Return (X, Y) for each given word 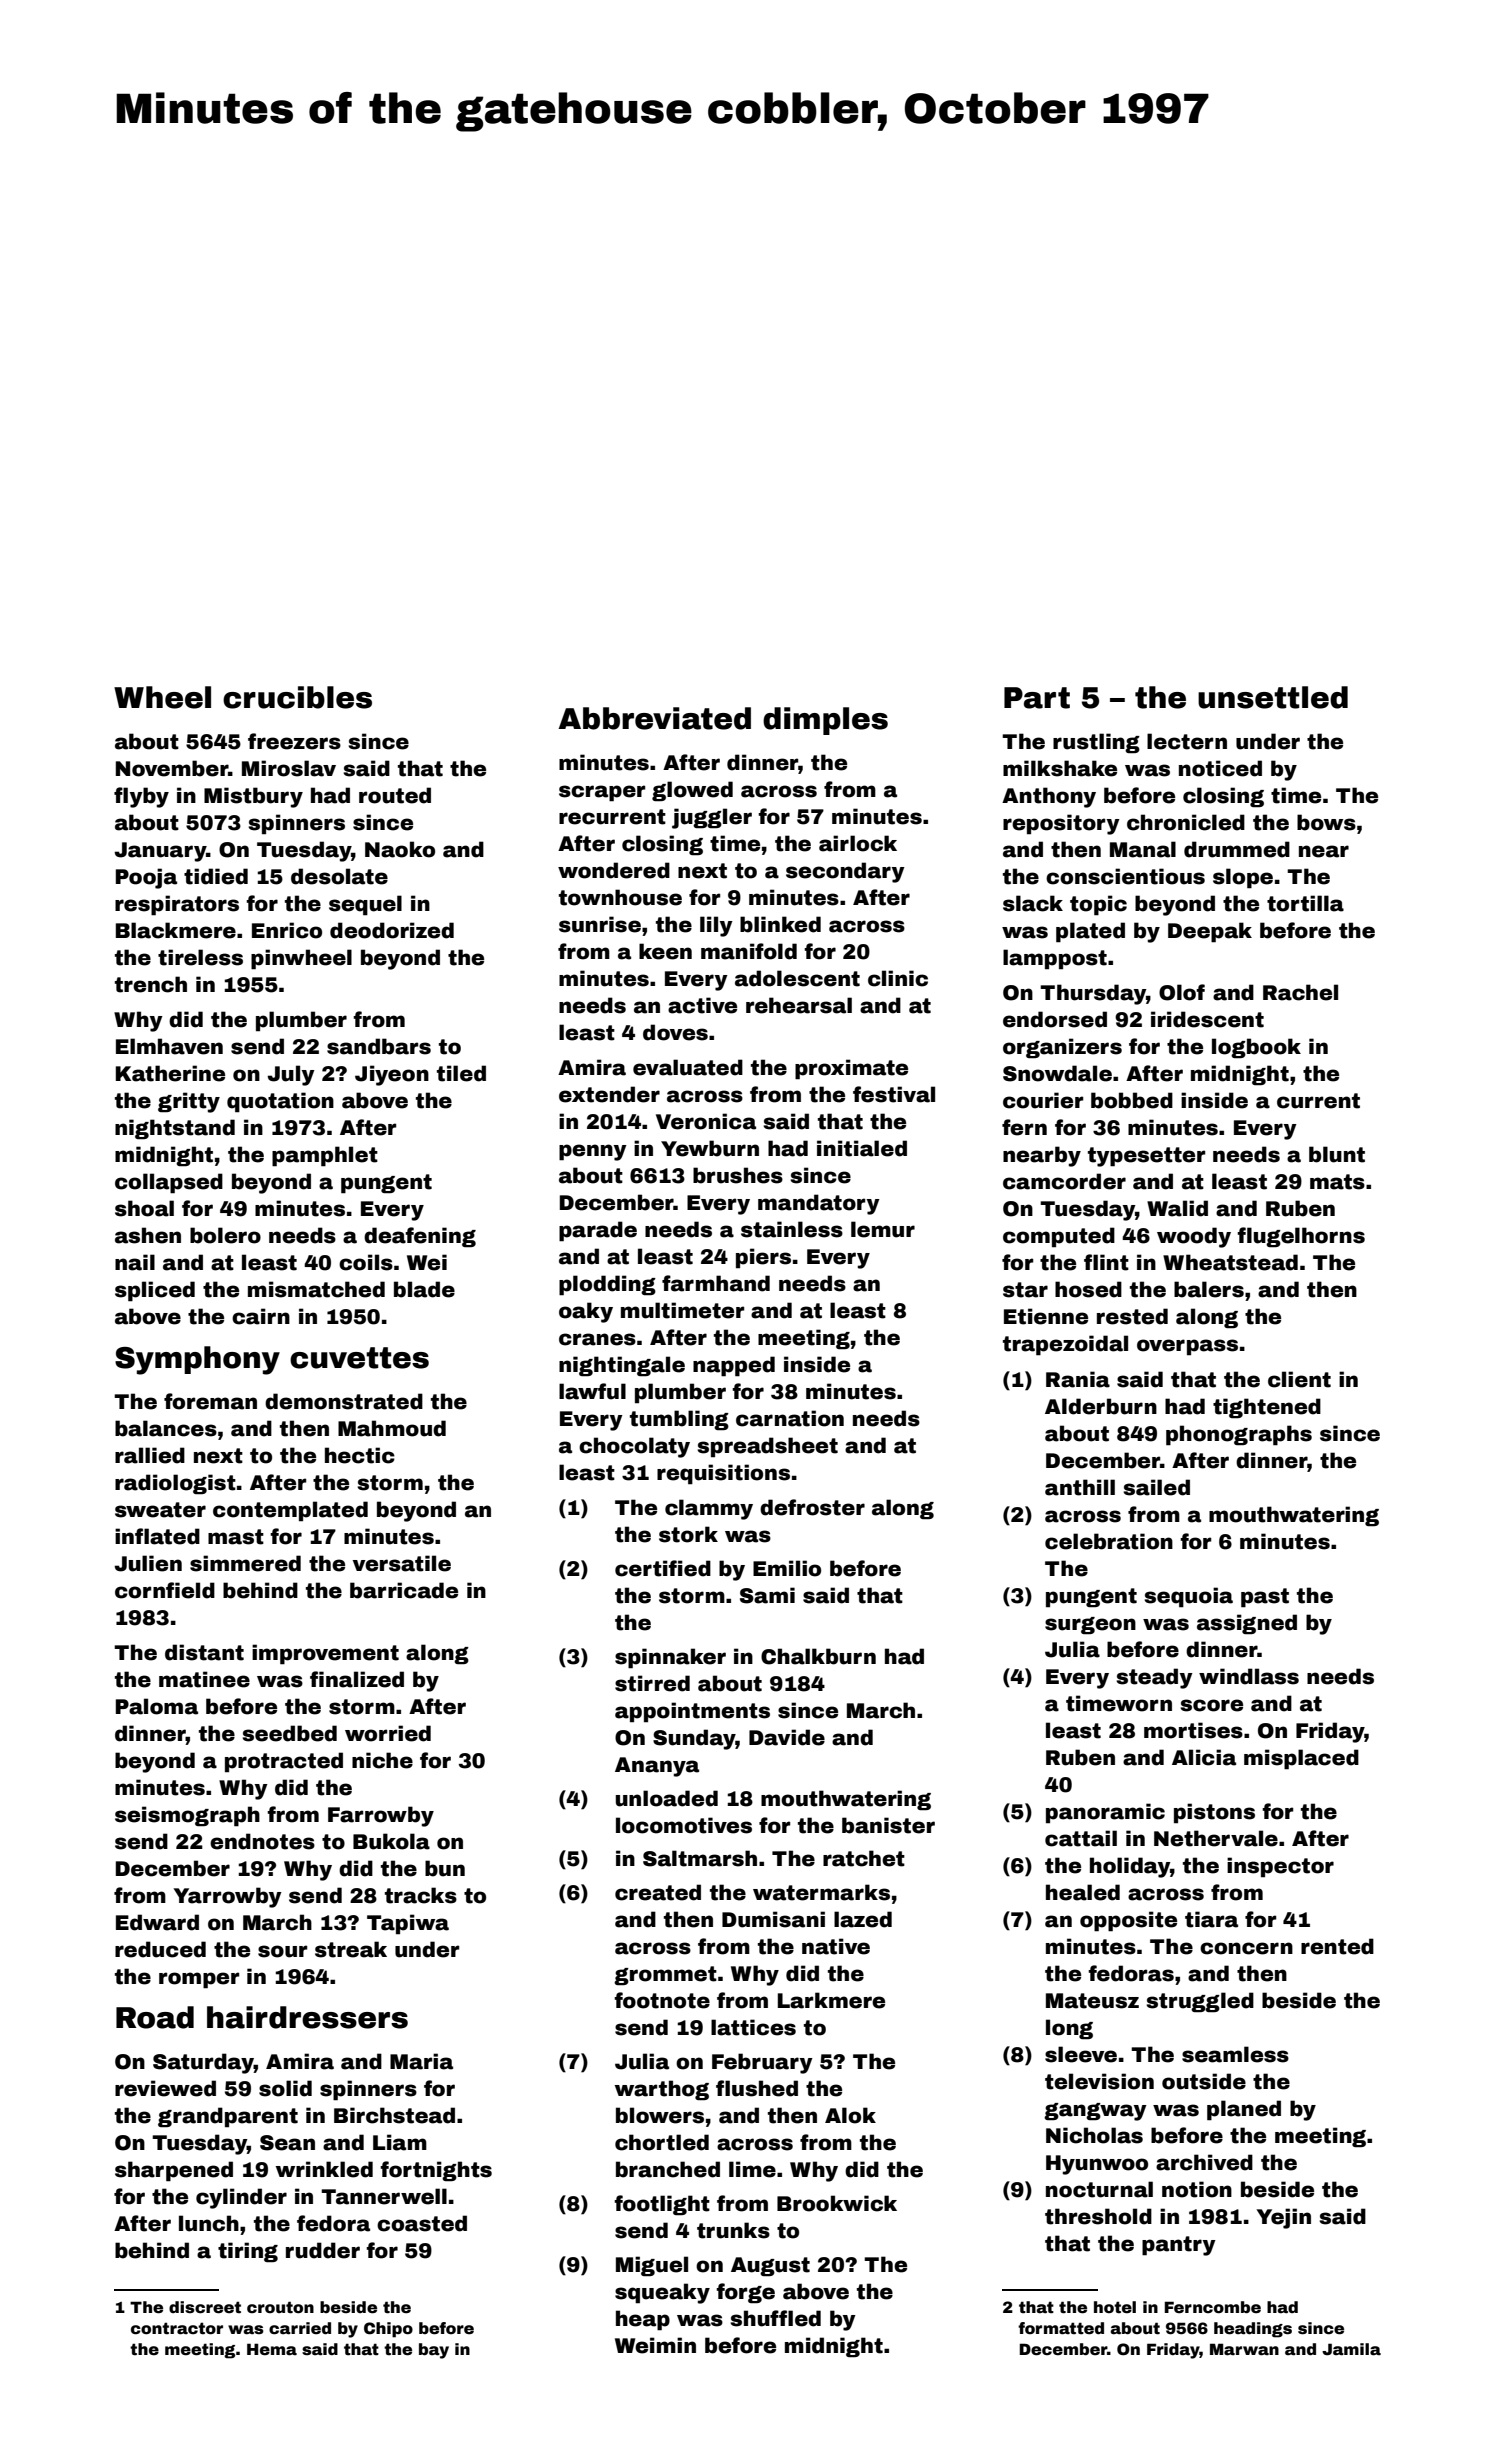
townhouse (620, 897)
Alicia (1204, 1757)
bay (434, 2351)
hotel (1115, 2307)
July (291, 1075)
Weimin (655, 2345)
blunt (1337, 1154)
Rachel (1300, 992)
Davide (787, 1737)
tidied (216, 876)
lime (752, 2169)
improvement (325, 1654)
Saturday (203, 2063)
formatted (1061, 2328)
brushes (738, 1175)
